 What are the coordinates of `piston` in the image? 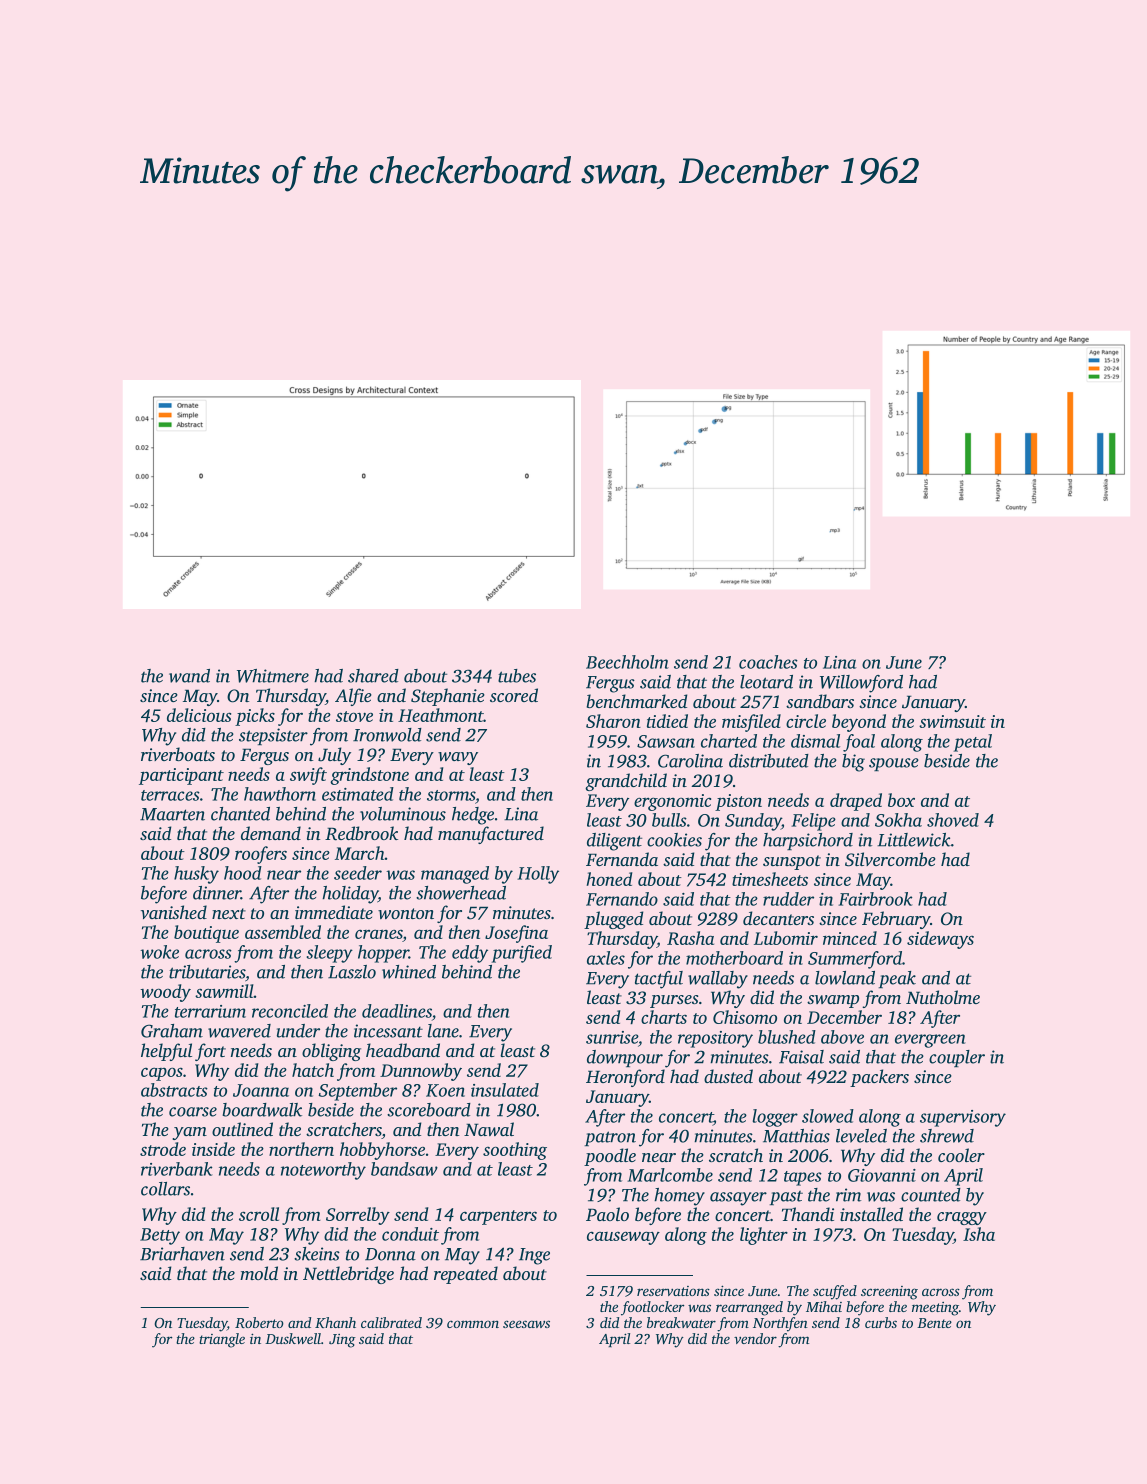 It's located at (738, 802).
